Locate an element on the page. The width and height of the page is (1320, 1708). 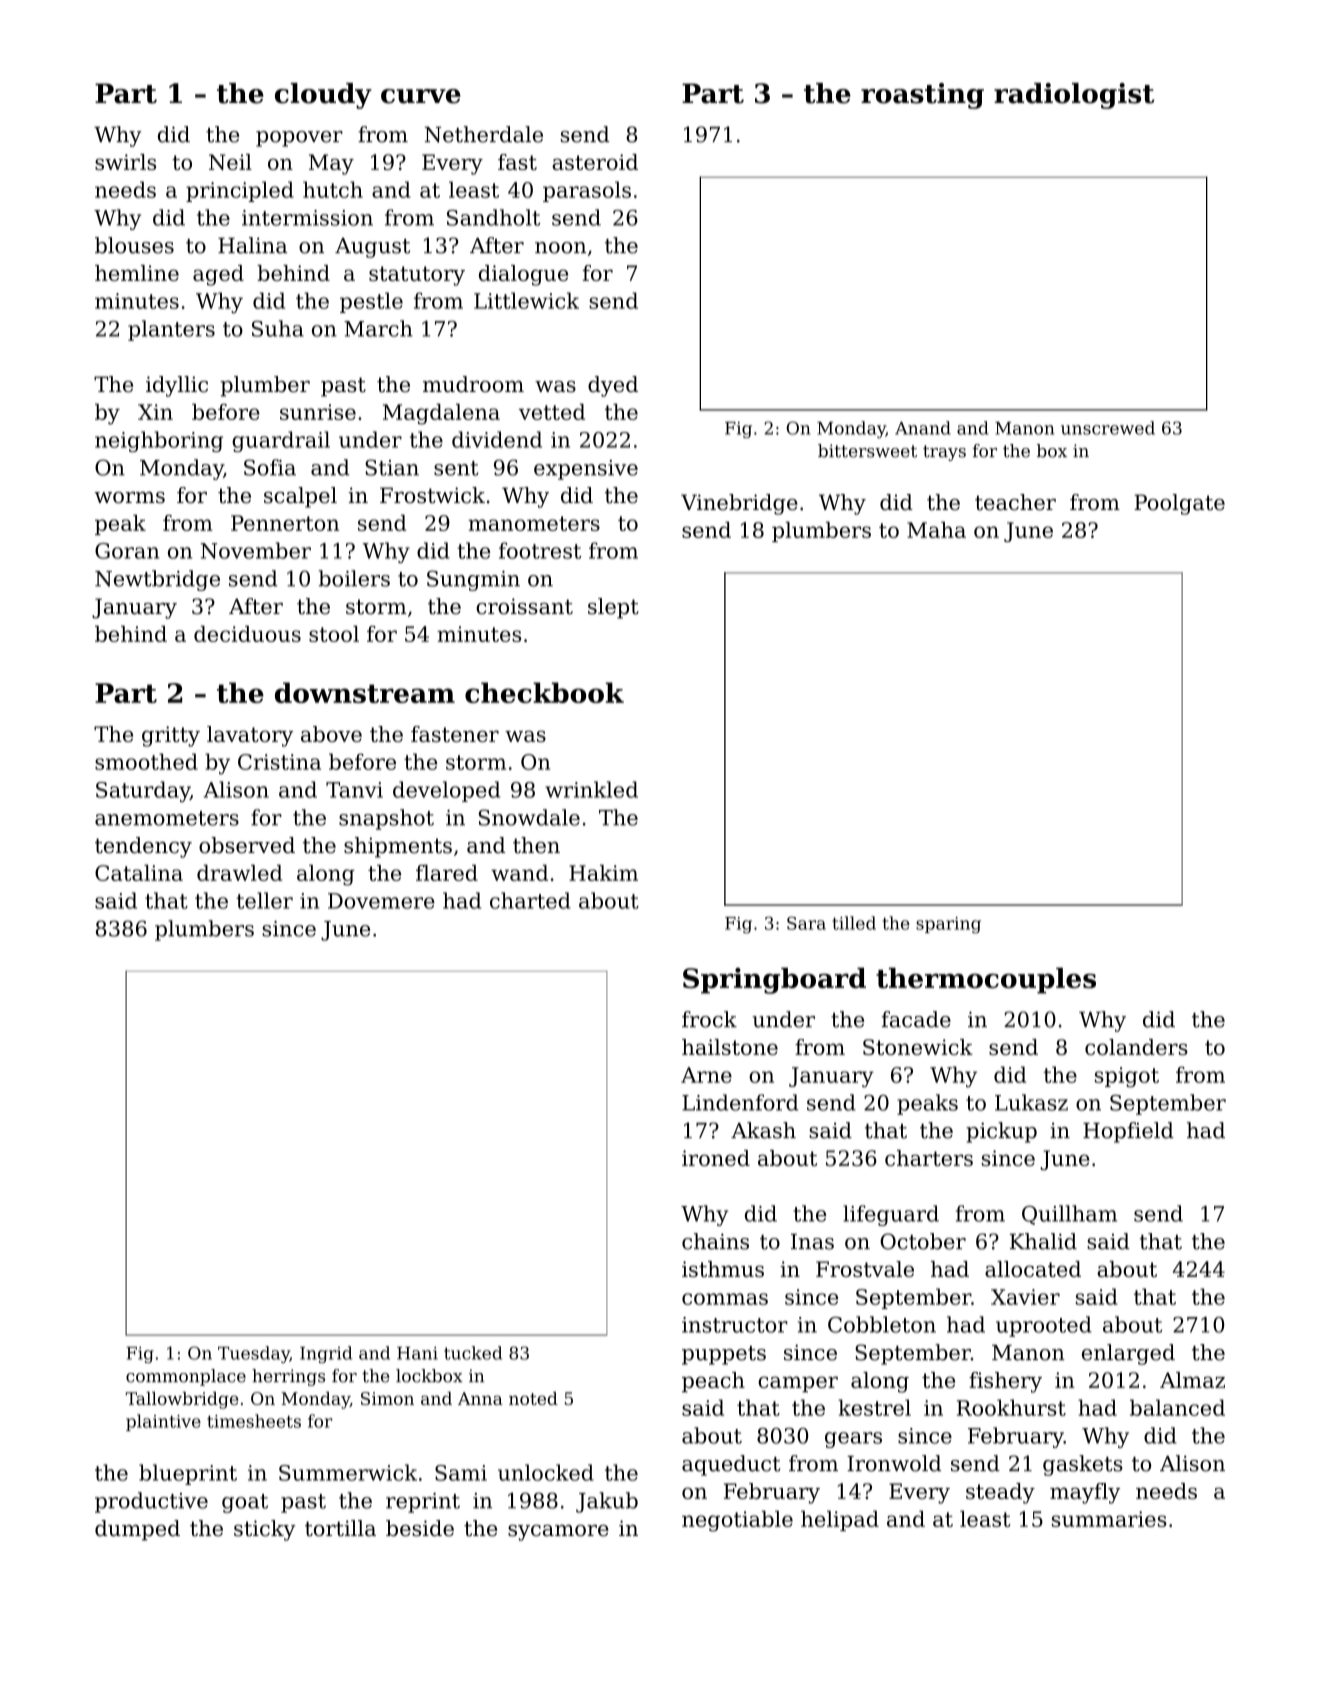
asteroid is located at coordinates (595, 162).
